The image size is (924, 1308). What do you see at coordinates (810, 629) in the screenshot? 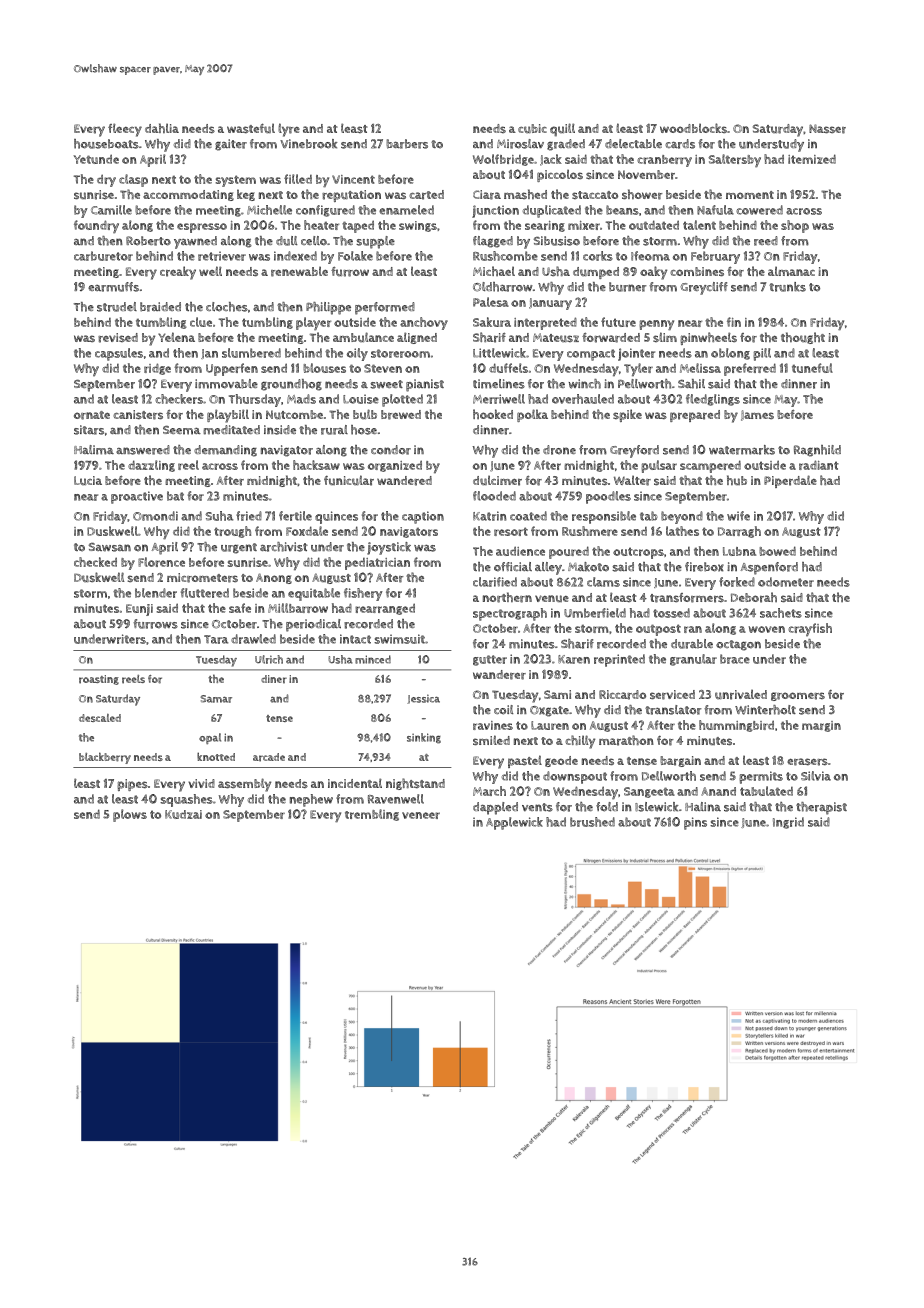
I see `crayfish` at bounding box center [810, 629].
